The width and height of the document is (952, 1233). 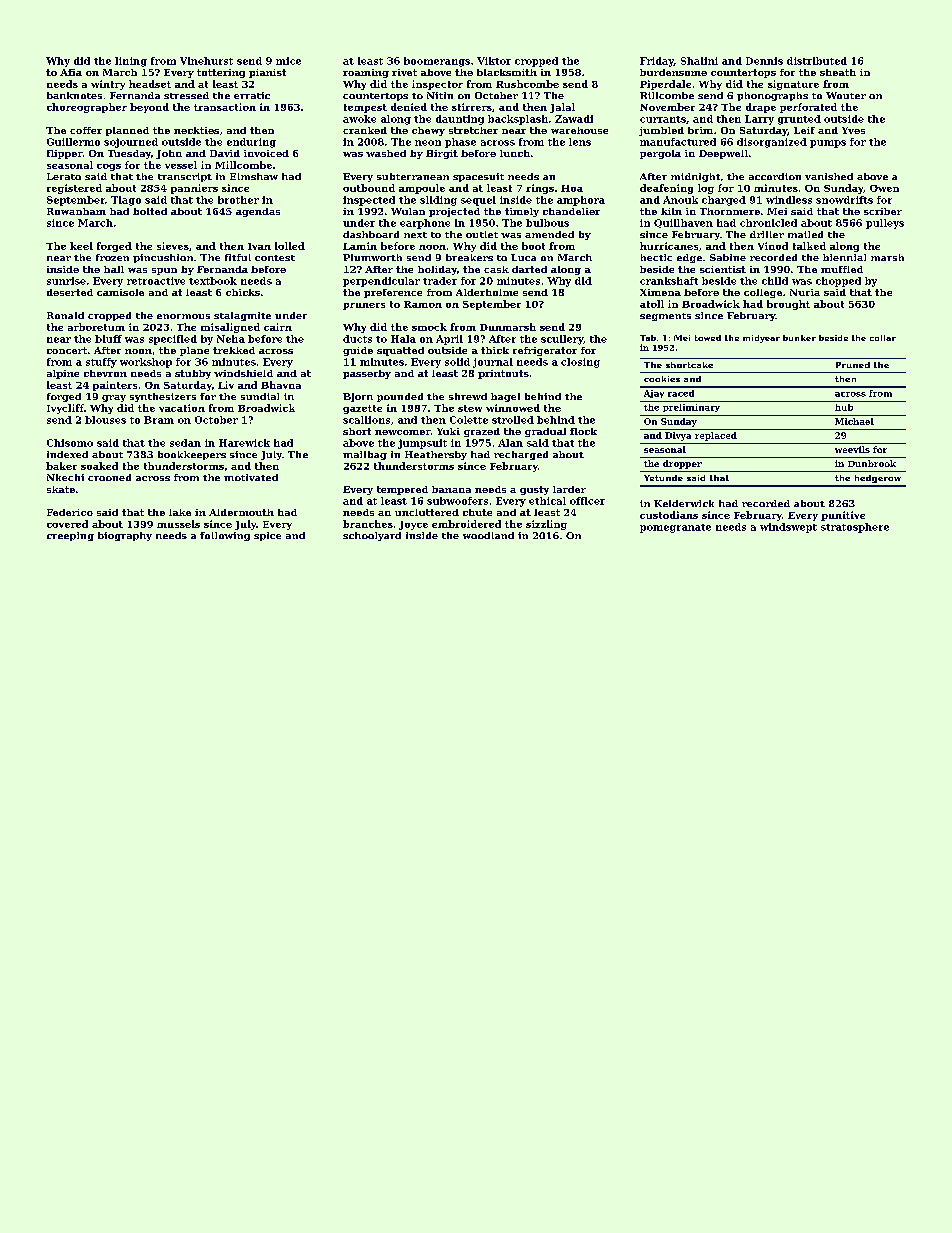 I want to click on schoolyard, so click(x=372, y=536).
